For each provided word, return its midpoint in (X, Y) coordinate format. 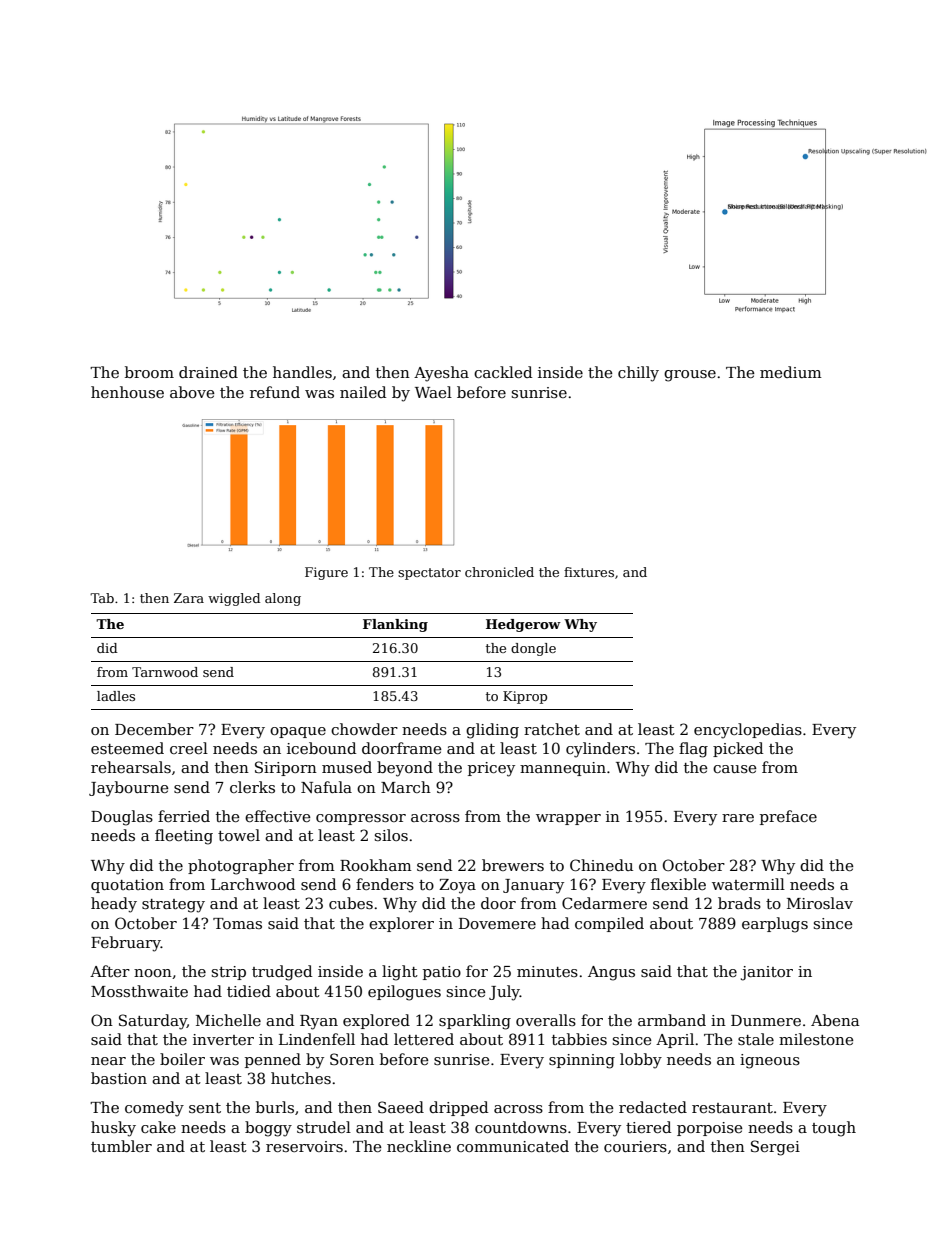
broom (149, 372)
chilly (638, 374)
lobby (641, 1061)
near (108, 1061)
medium (791, 372)
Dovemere (497, 923)
